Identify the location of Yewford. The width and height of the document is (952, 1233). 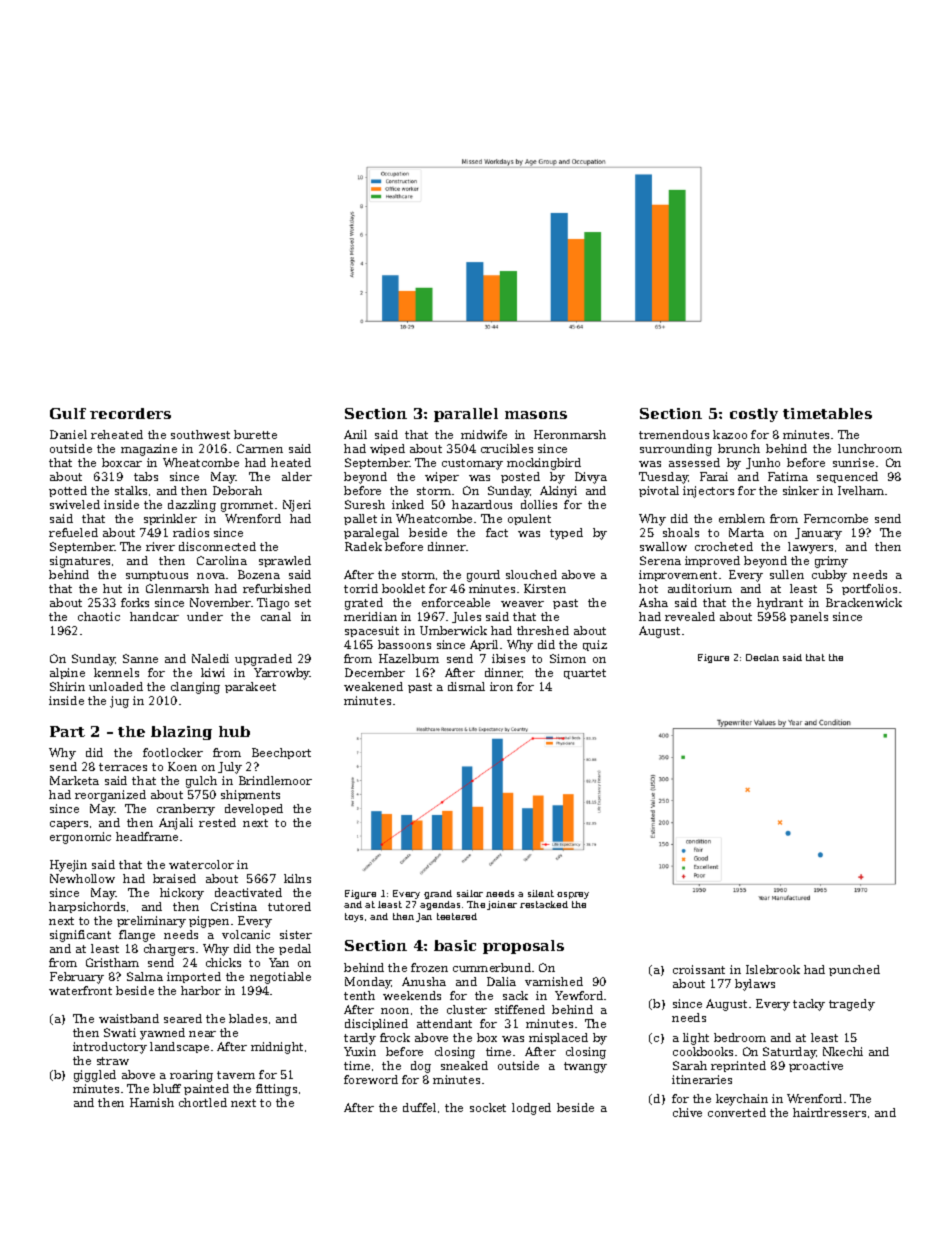
(579, 995).
